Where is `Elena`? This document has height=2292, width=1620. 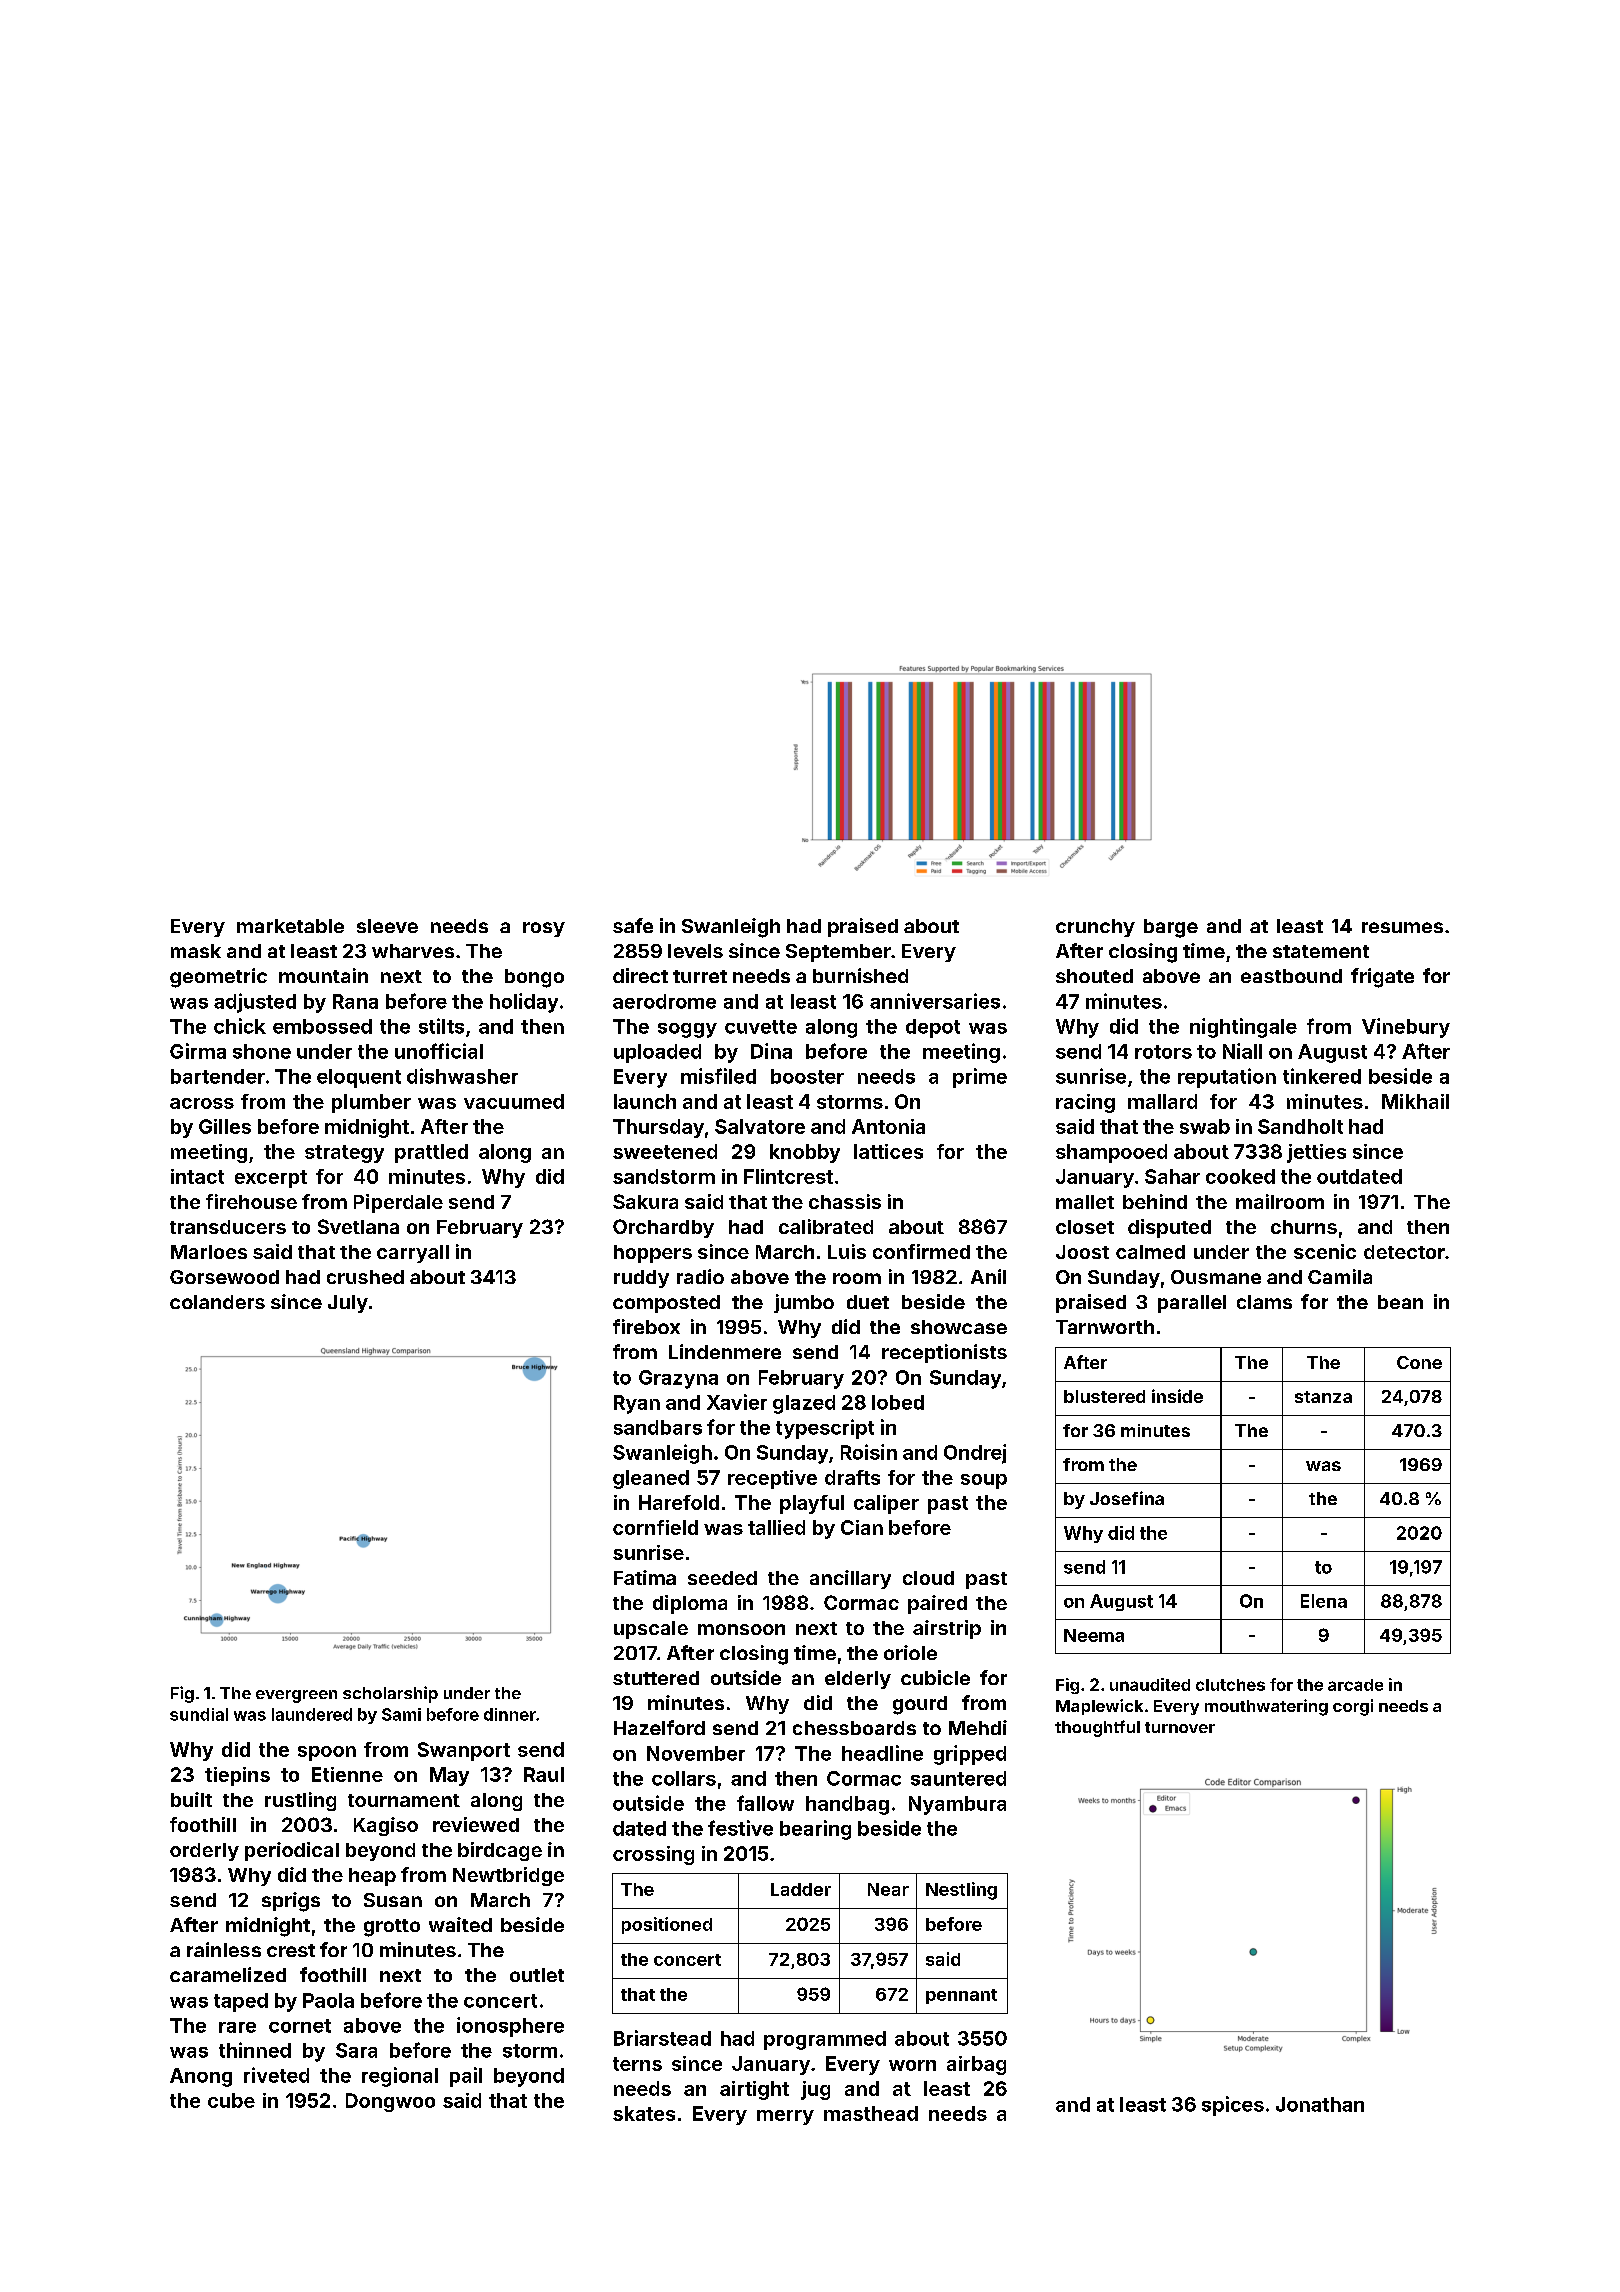
Elena is located at coordinates (1324, 1601).
